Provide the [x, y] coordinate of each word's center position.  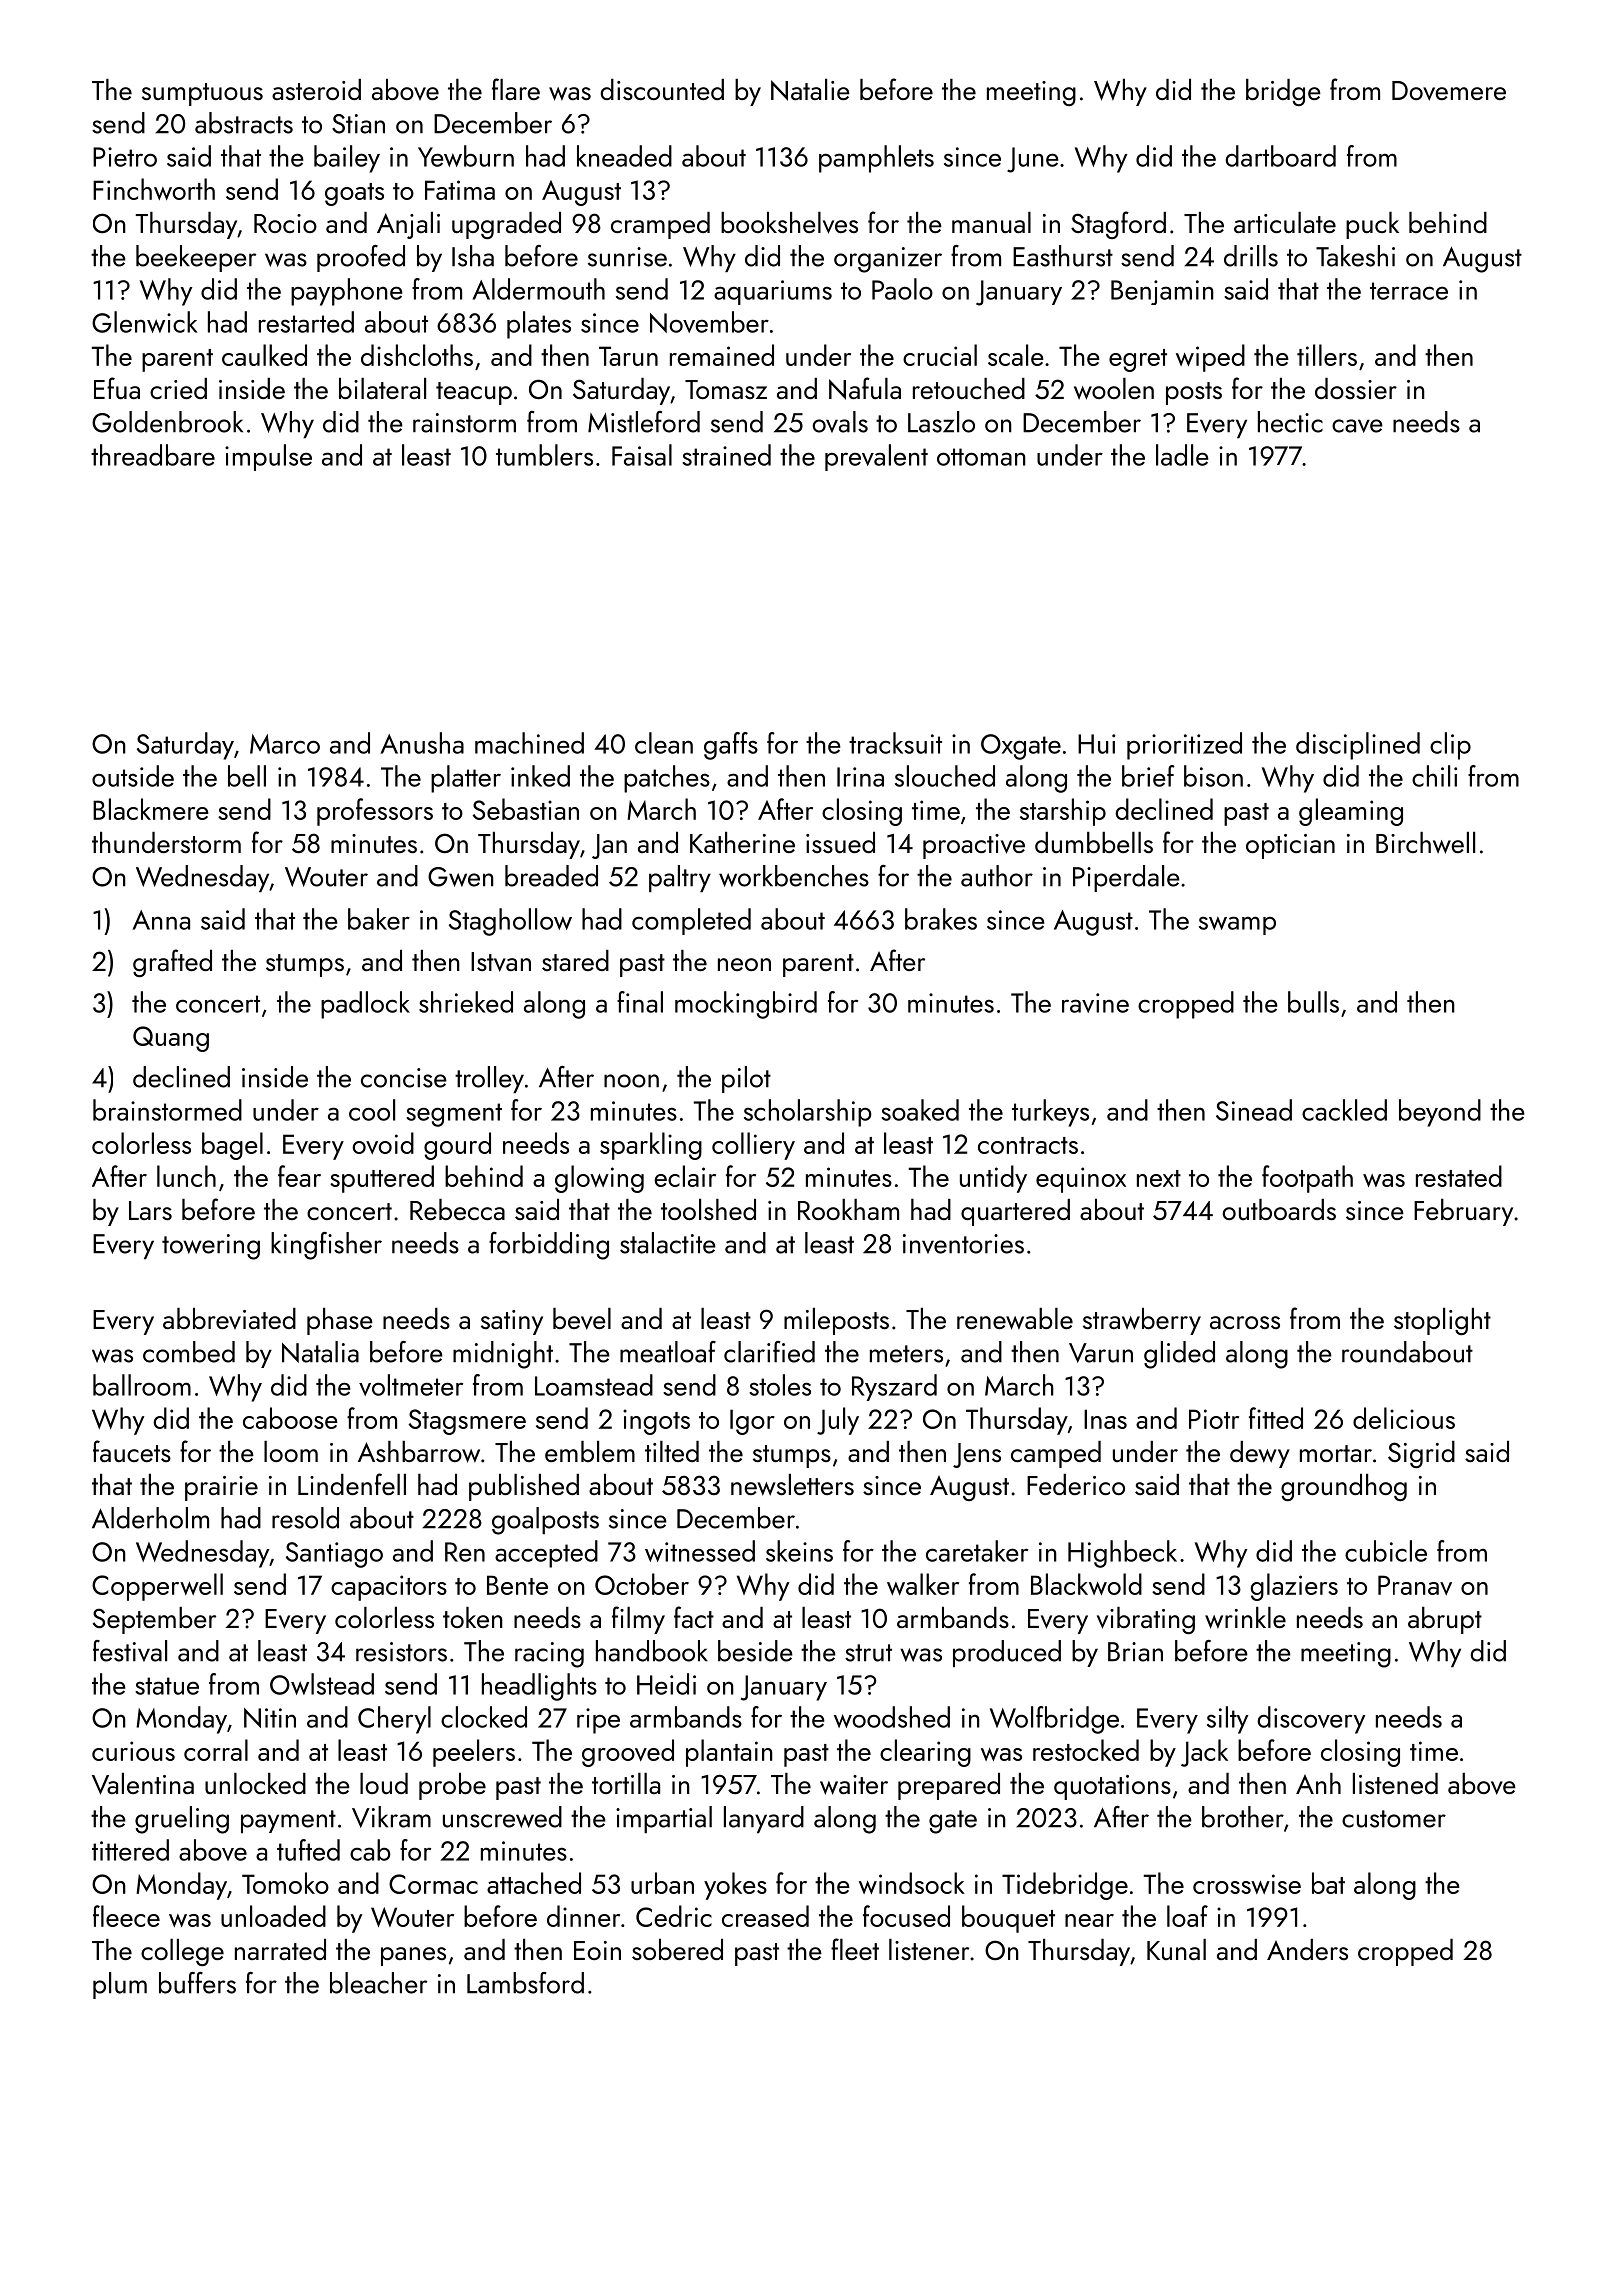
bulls [1313, 1002]
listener [929, 1949]
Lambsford [525, 1983]
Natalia [320, 1352]
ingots [656, 1422]
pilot [746, 1079]
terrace [1409, 291]
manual [991, 222]
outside [133, 776]
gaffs [731, 746]
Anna [161, 920]
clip [1450, 746]
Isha [473, 256]
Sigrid [1421, 1454]
